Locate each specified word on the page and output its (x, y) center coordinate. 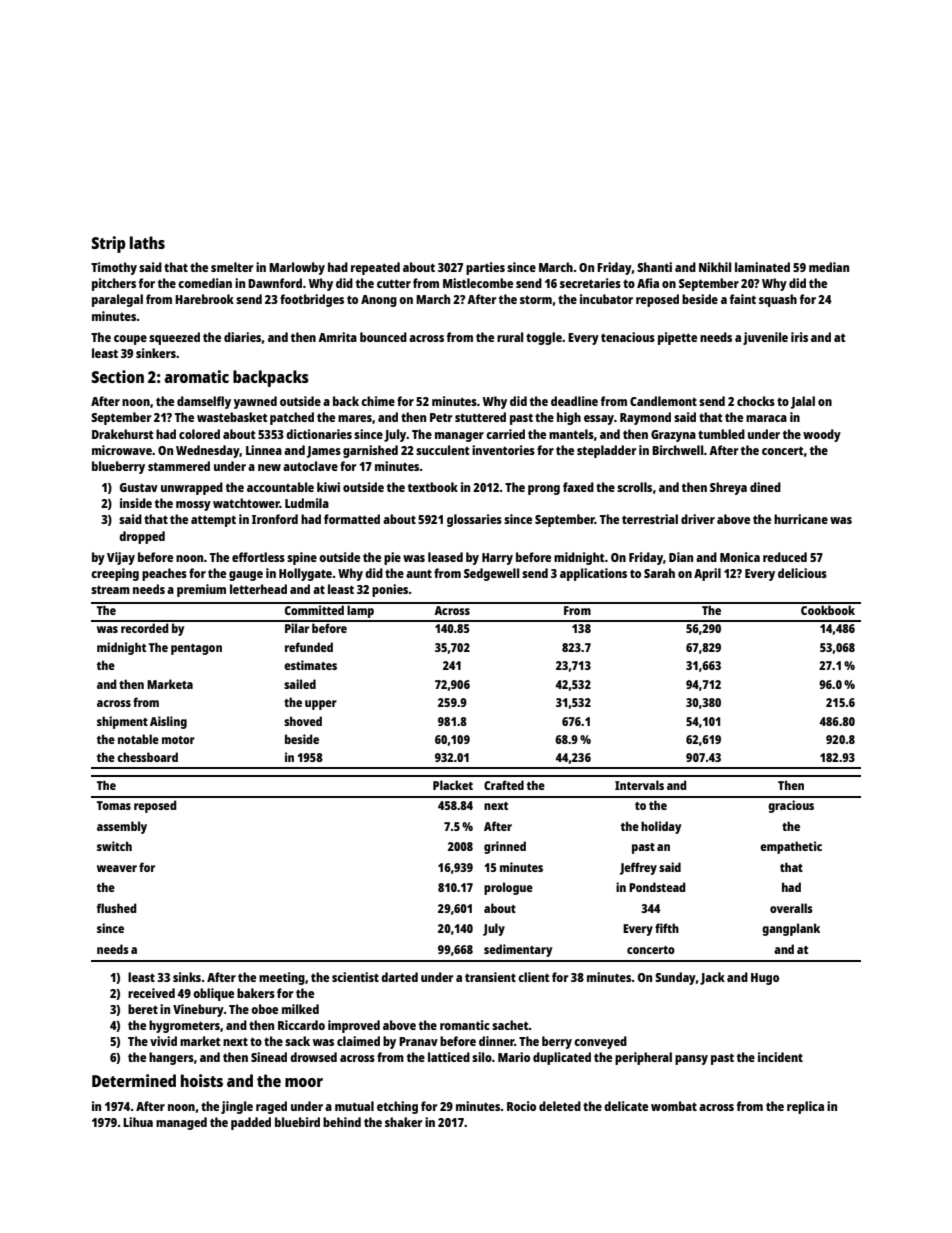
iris (799, 337)
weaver (117, 868)
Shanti (654, 267)
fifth (667, 928)
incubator (606, 299)
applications (593, 574)
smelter (232, 267)
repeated (375, 268)
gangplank (791, 929)
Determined (134, 1080)
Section (118, 376)
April (707, 574)
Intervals (639, 785)
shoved (303, 721)
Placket (453, 785)
